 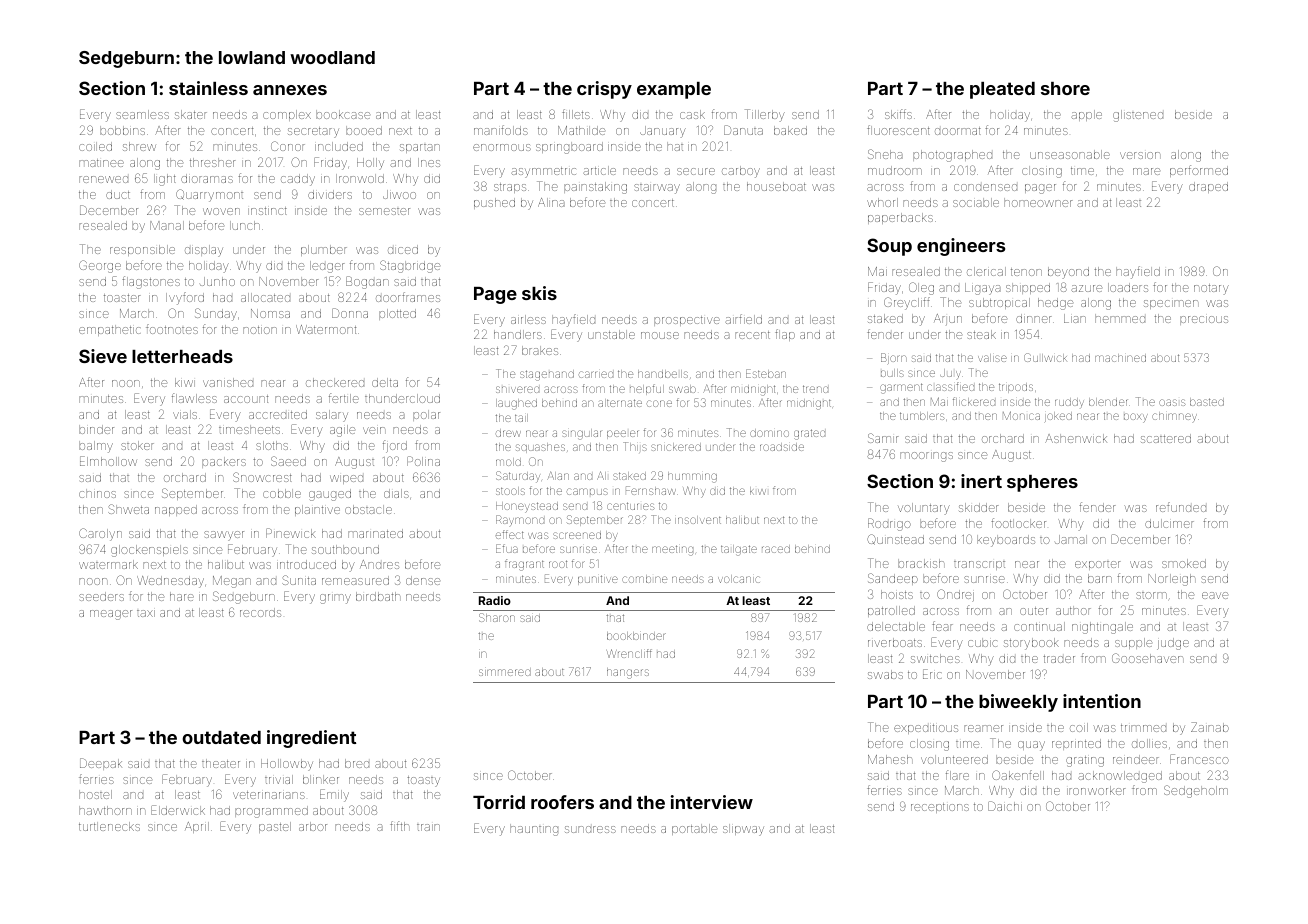 What do you see at coordinates (674, 90) in the image?
I see `example` at bounding box center [674, 90].
